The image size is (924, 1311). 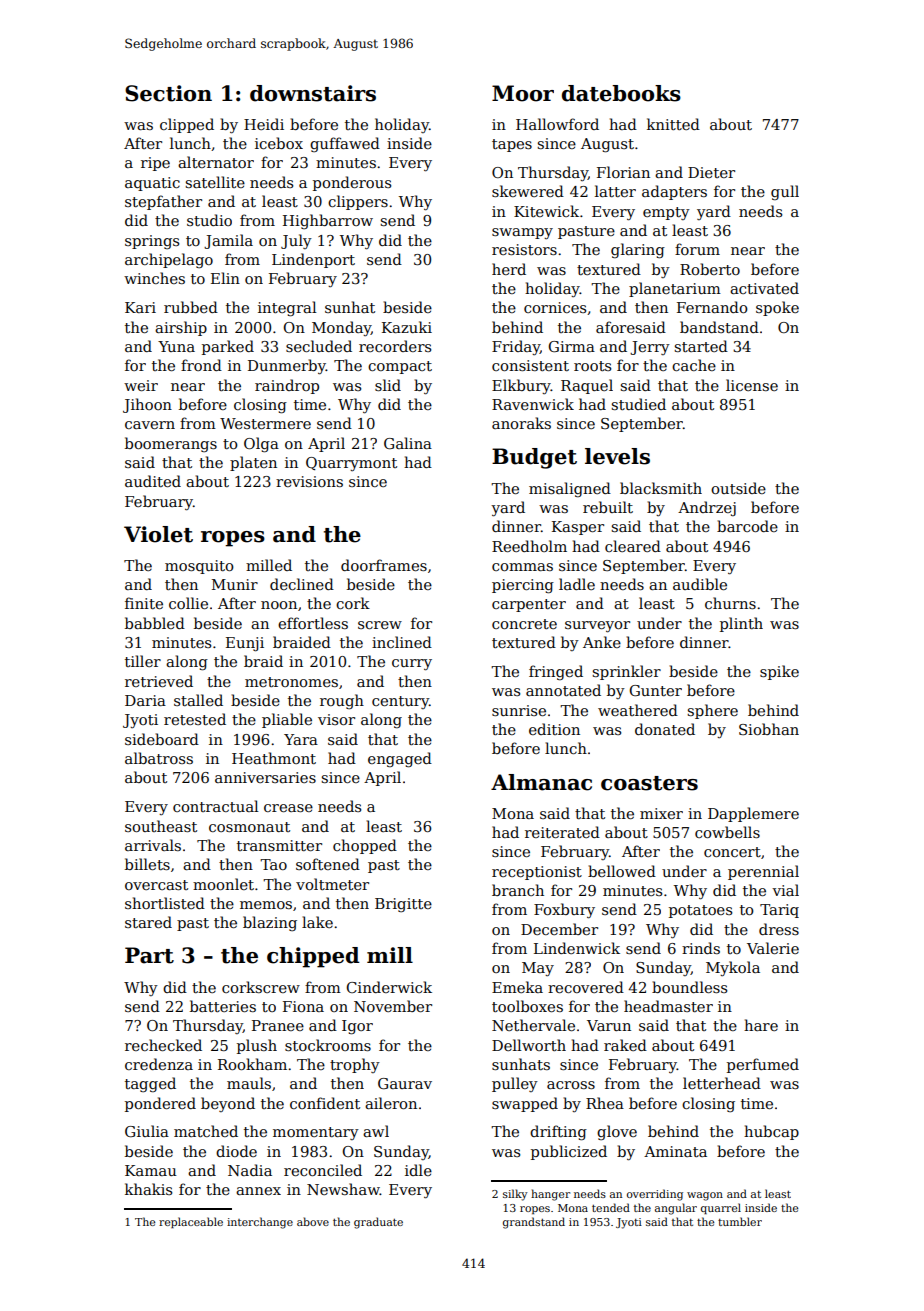 What do you see at coordinates (523, 93) in the screenshot?
I see `Moor` at bounding box center [523, 93].
